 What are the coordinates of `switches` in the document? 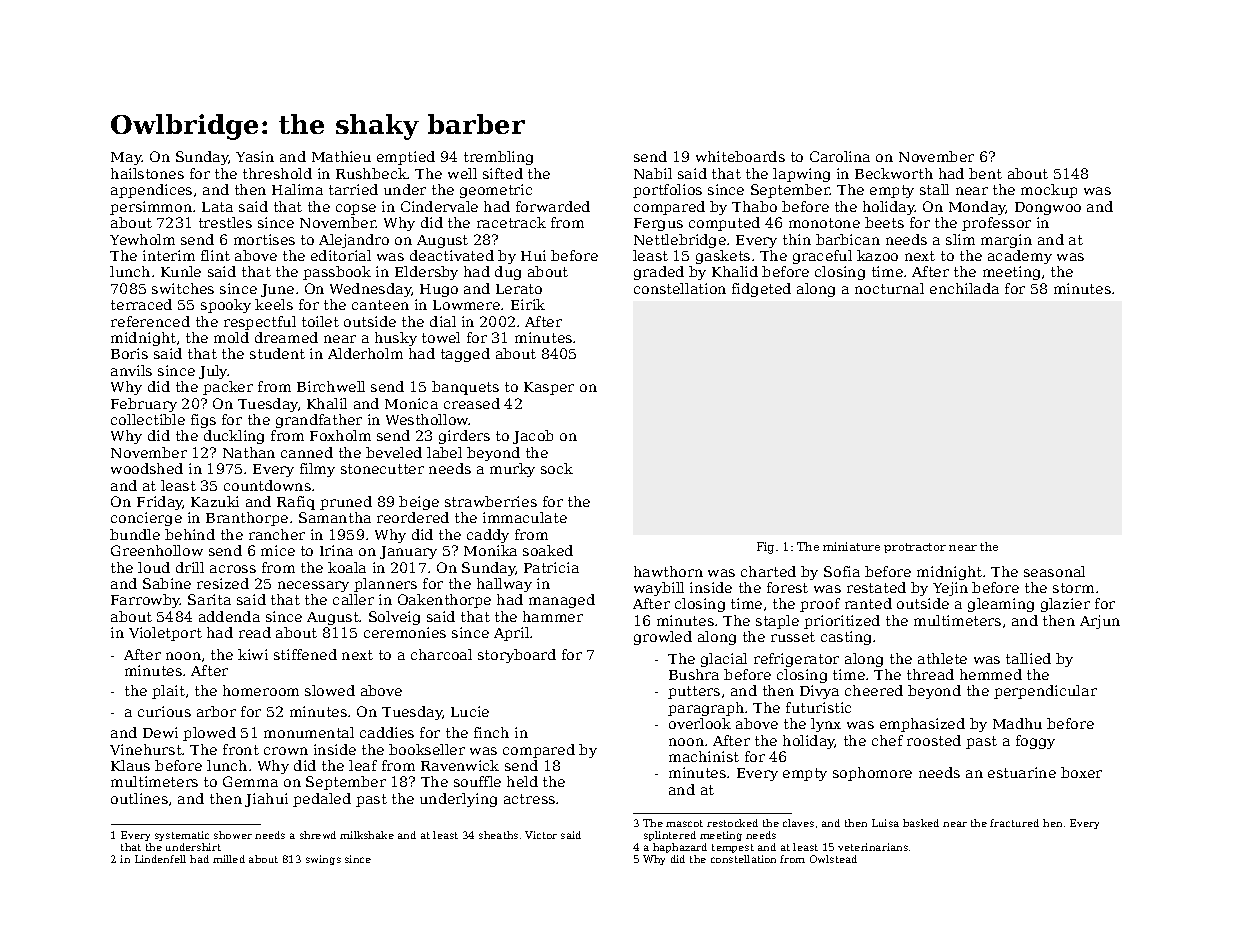 It's located at (183, 288).
